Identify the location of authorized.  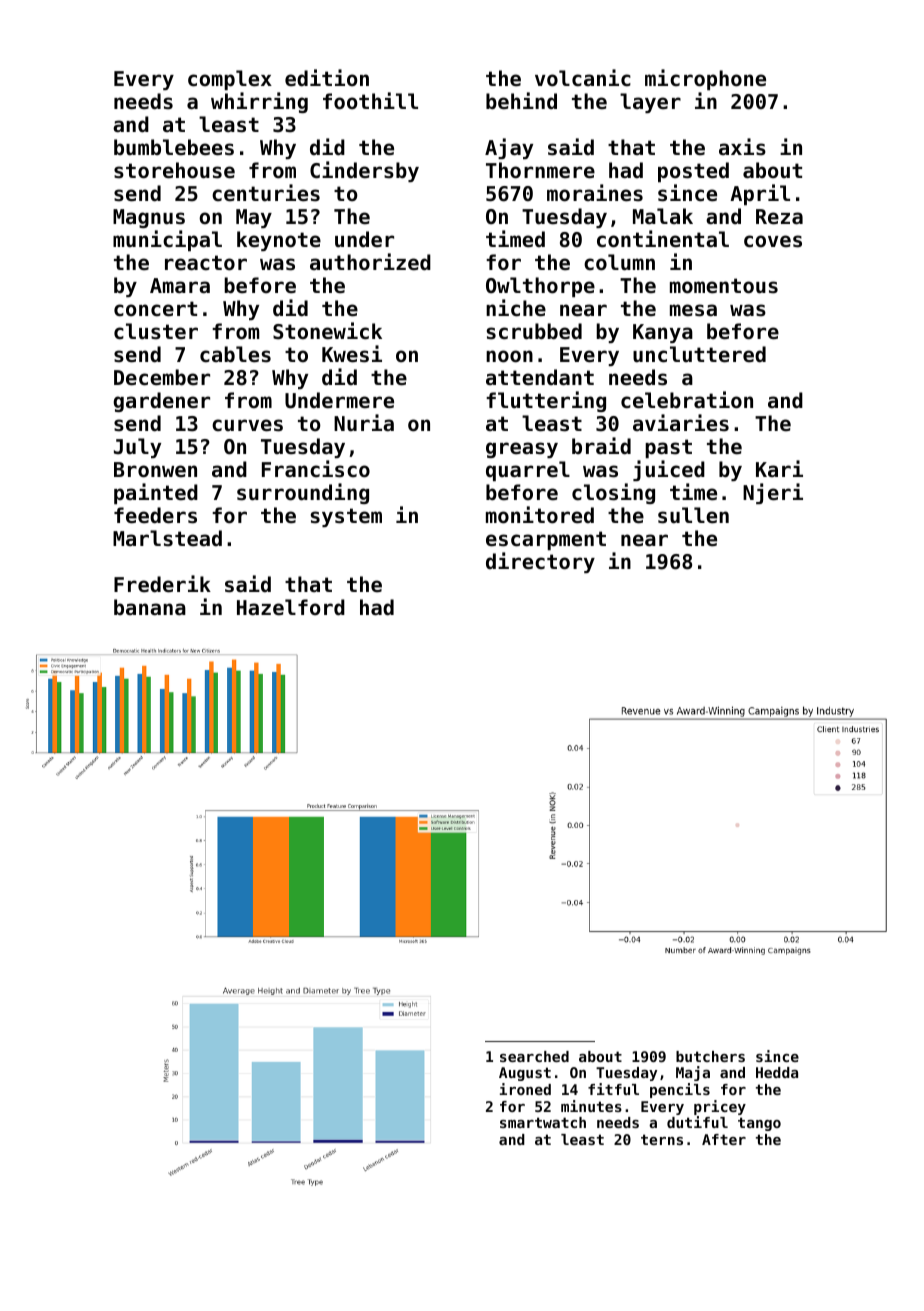
(370, 262).
